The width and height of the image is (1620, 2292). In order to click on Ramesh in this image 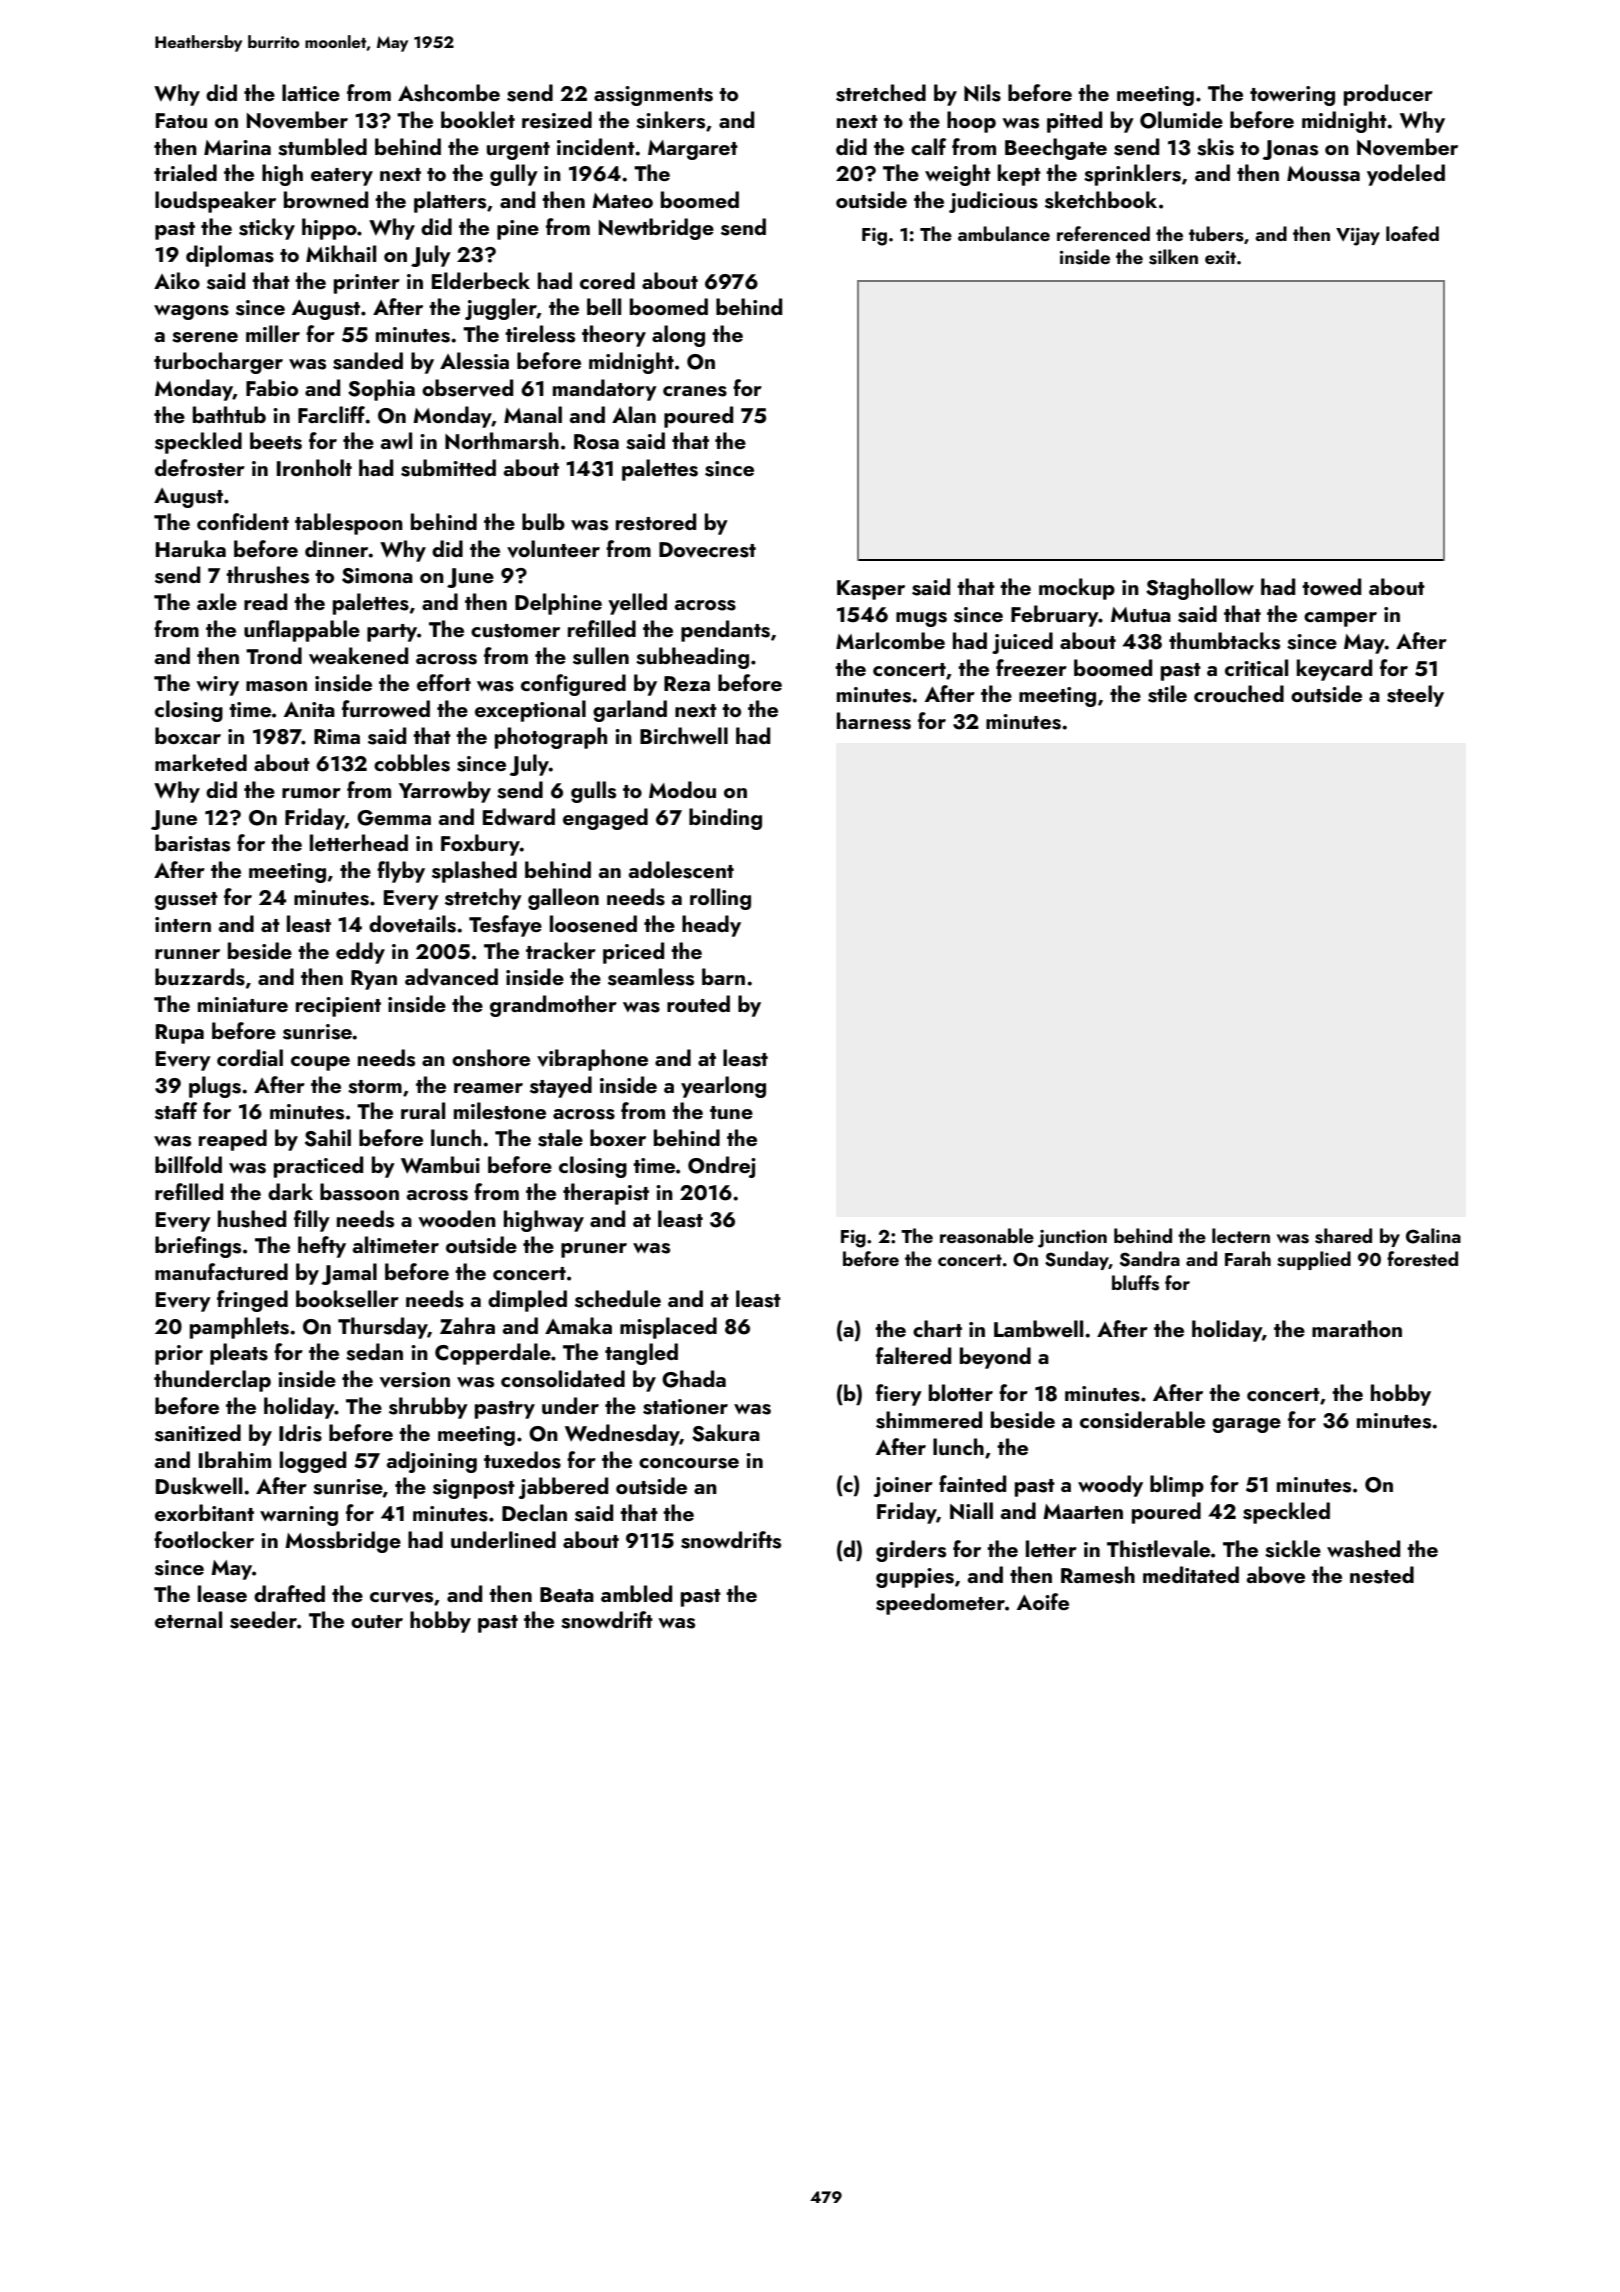, I will do `click(1098, 1575)`.
